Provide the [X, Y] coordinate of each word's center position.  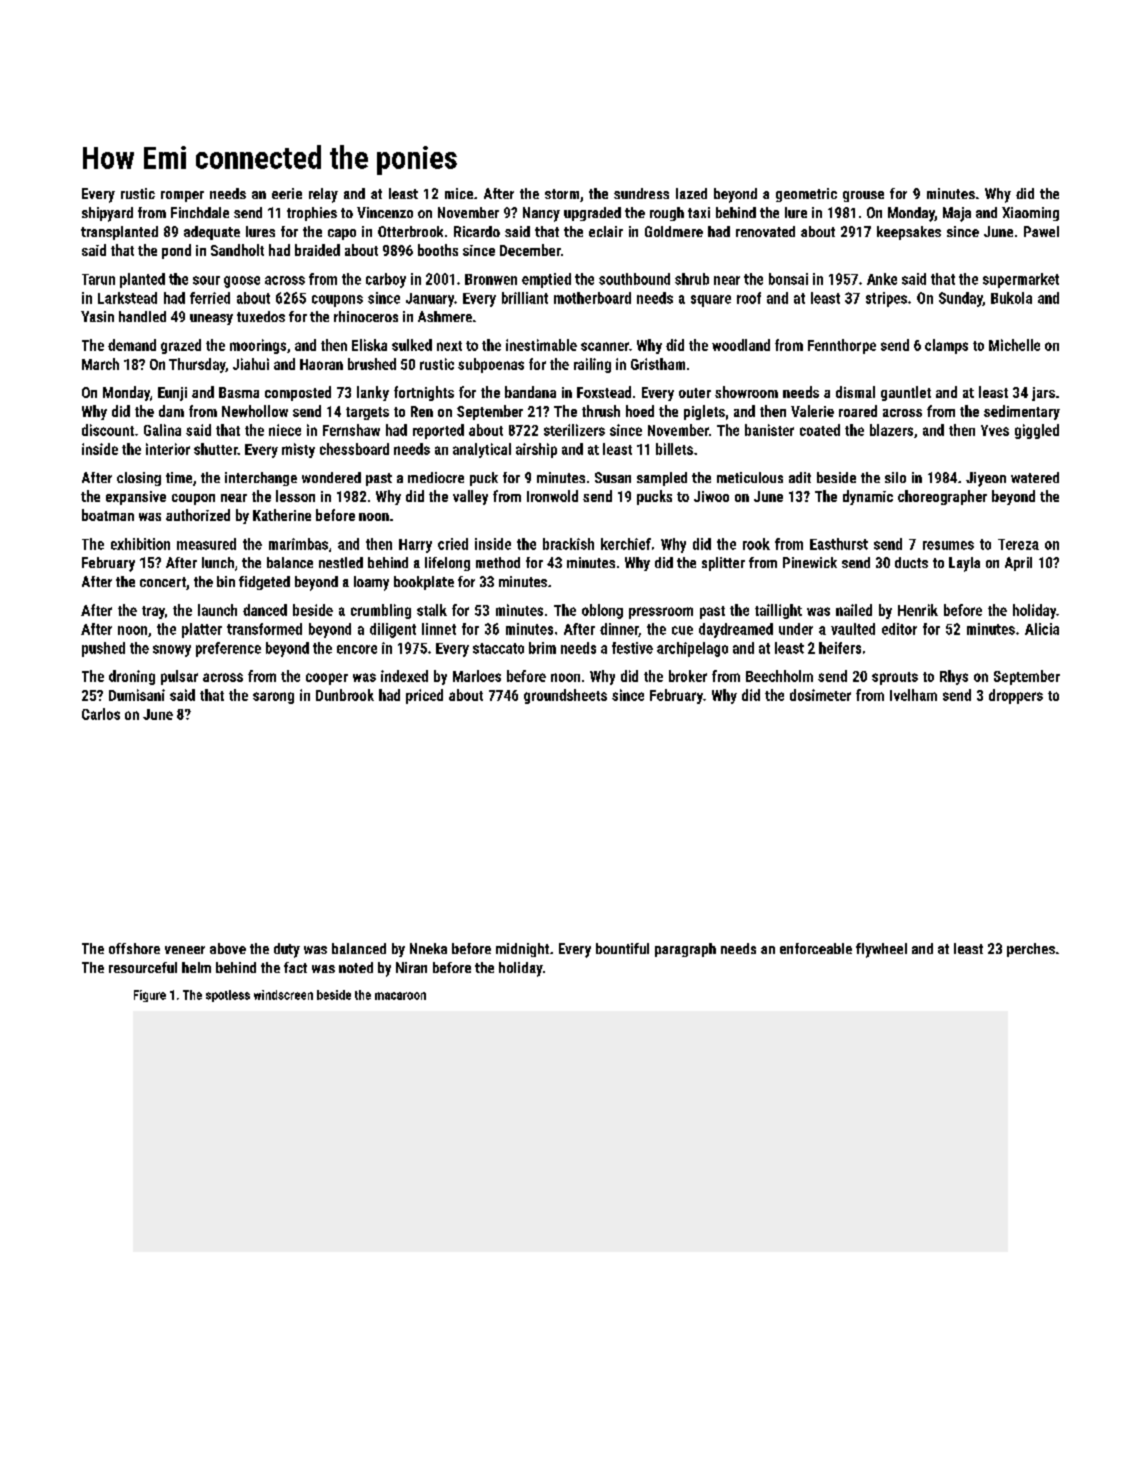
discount [108, 430]
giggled [1037, 431]
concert [163, 582]
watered [1035, 477]
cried [453, 544]
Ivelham [913, 695]
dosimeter [820, 695]
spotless [228, 996]
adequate [212, 233]
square [711, 301]
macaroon [400, 996]
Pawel [1041, 231]
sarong [273, 698]
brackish [568, 544]
